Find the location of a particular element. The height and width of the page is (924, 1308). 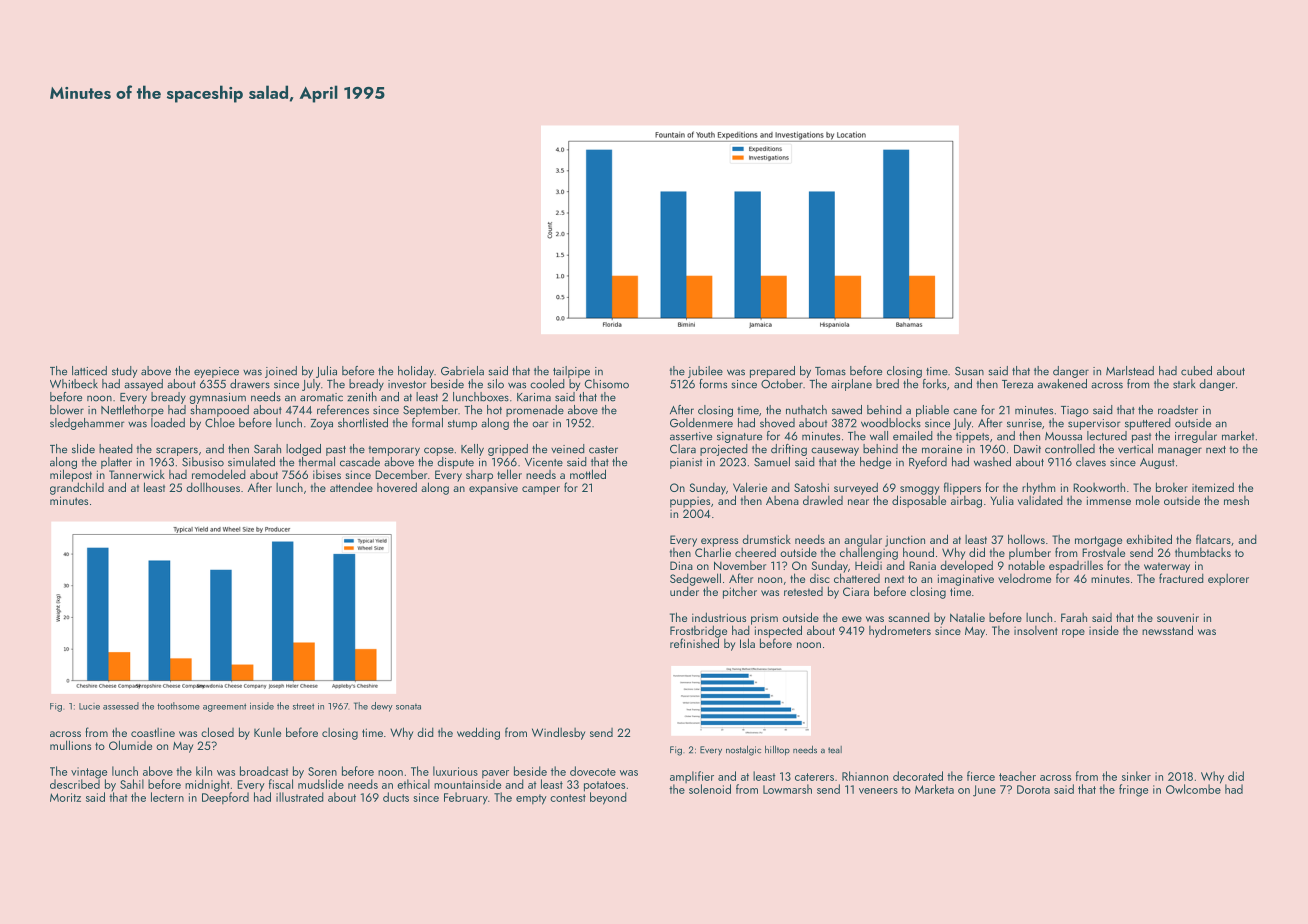

Gabriela is located at coordinates (462, 371).
